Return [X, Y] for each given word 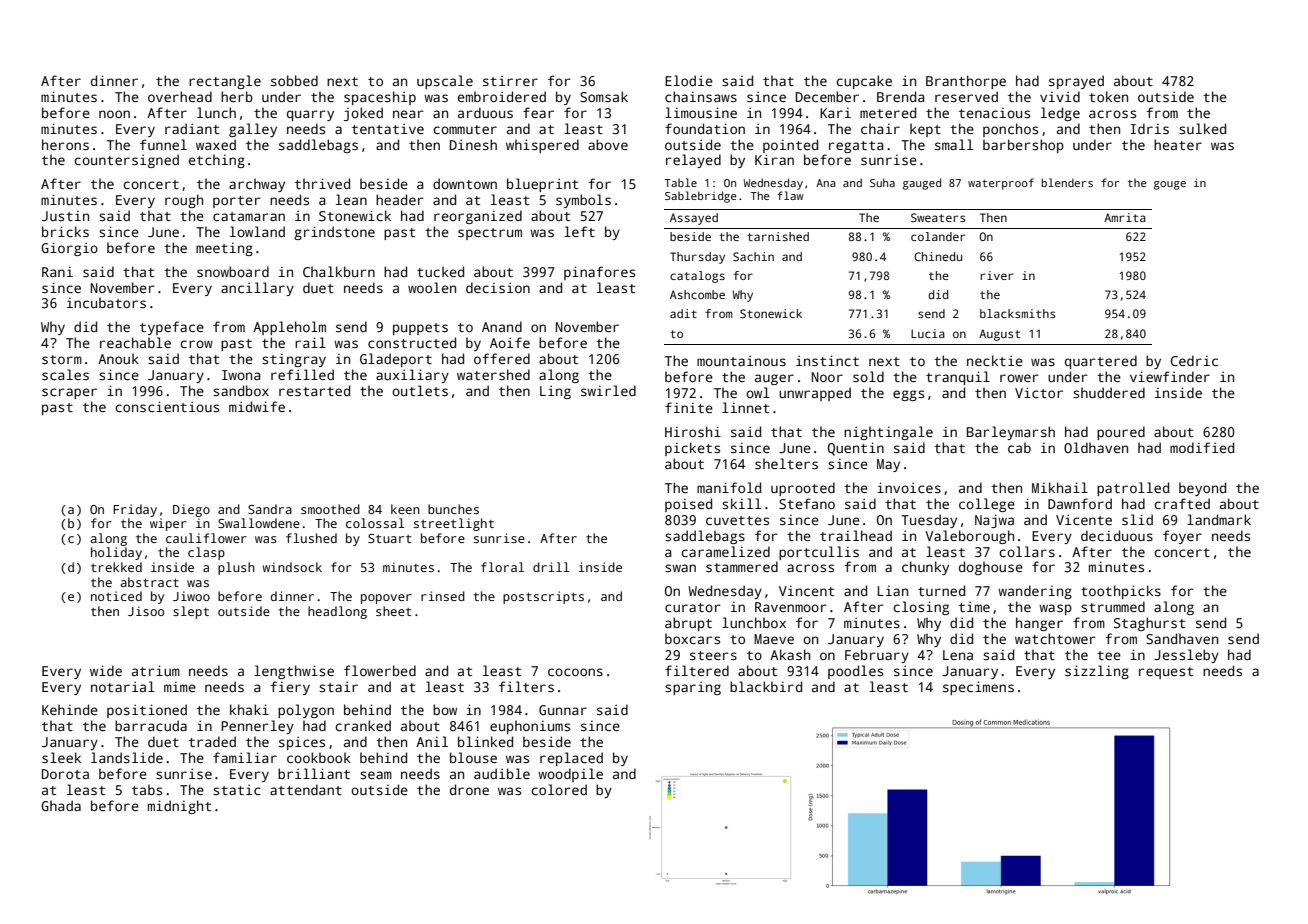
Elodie [689, 80]
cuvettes [737, 520]
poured [1121, 433]
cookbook [319, 757]
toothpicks [1121, 592]
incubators [106, 302]
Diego [191, 510]
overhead [180, 96]
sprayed [1076, 82]
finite [689, 407]
